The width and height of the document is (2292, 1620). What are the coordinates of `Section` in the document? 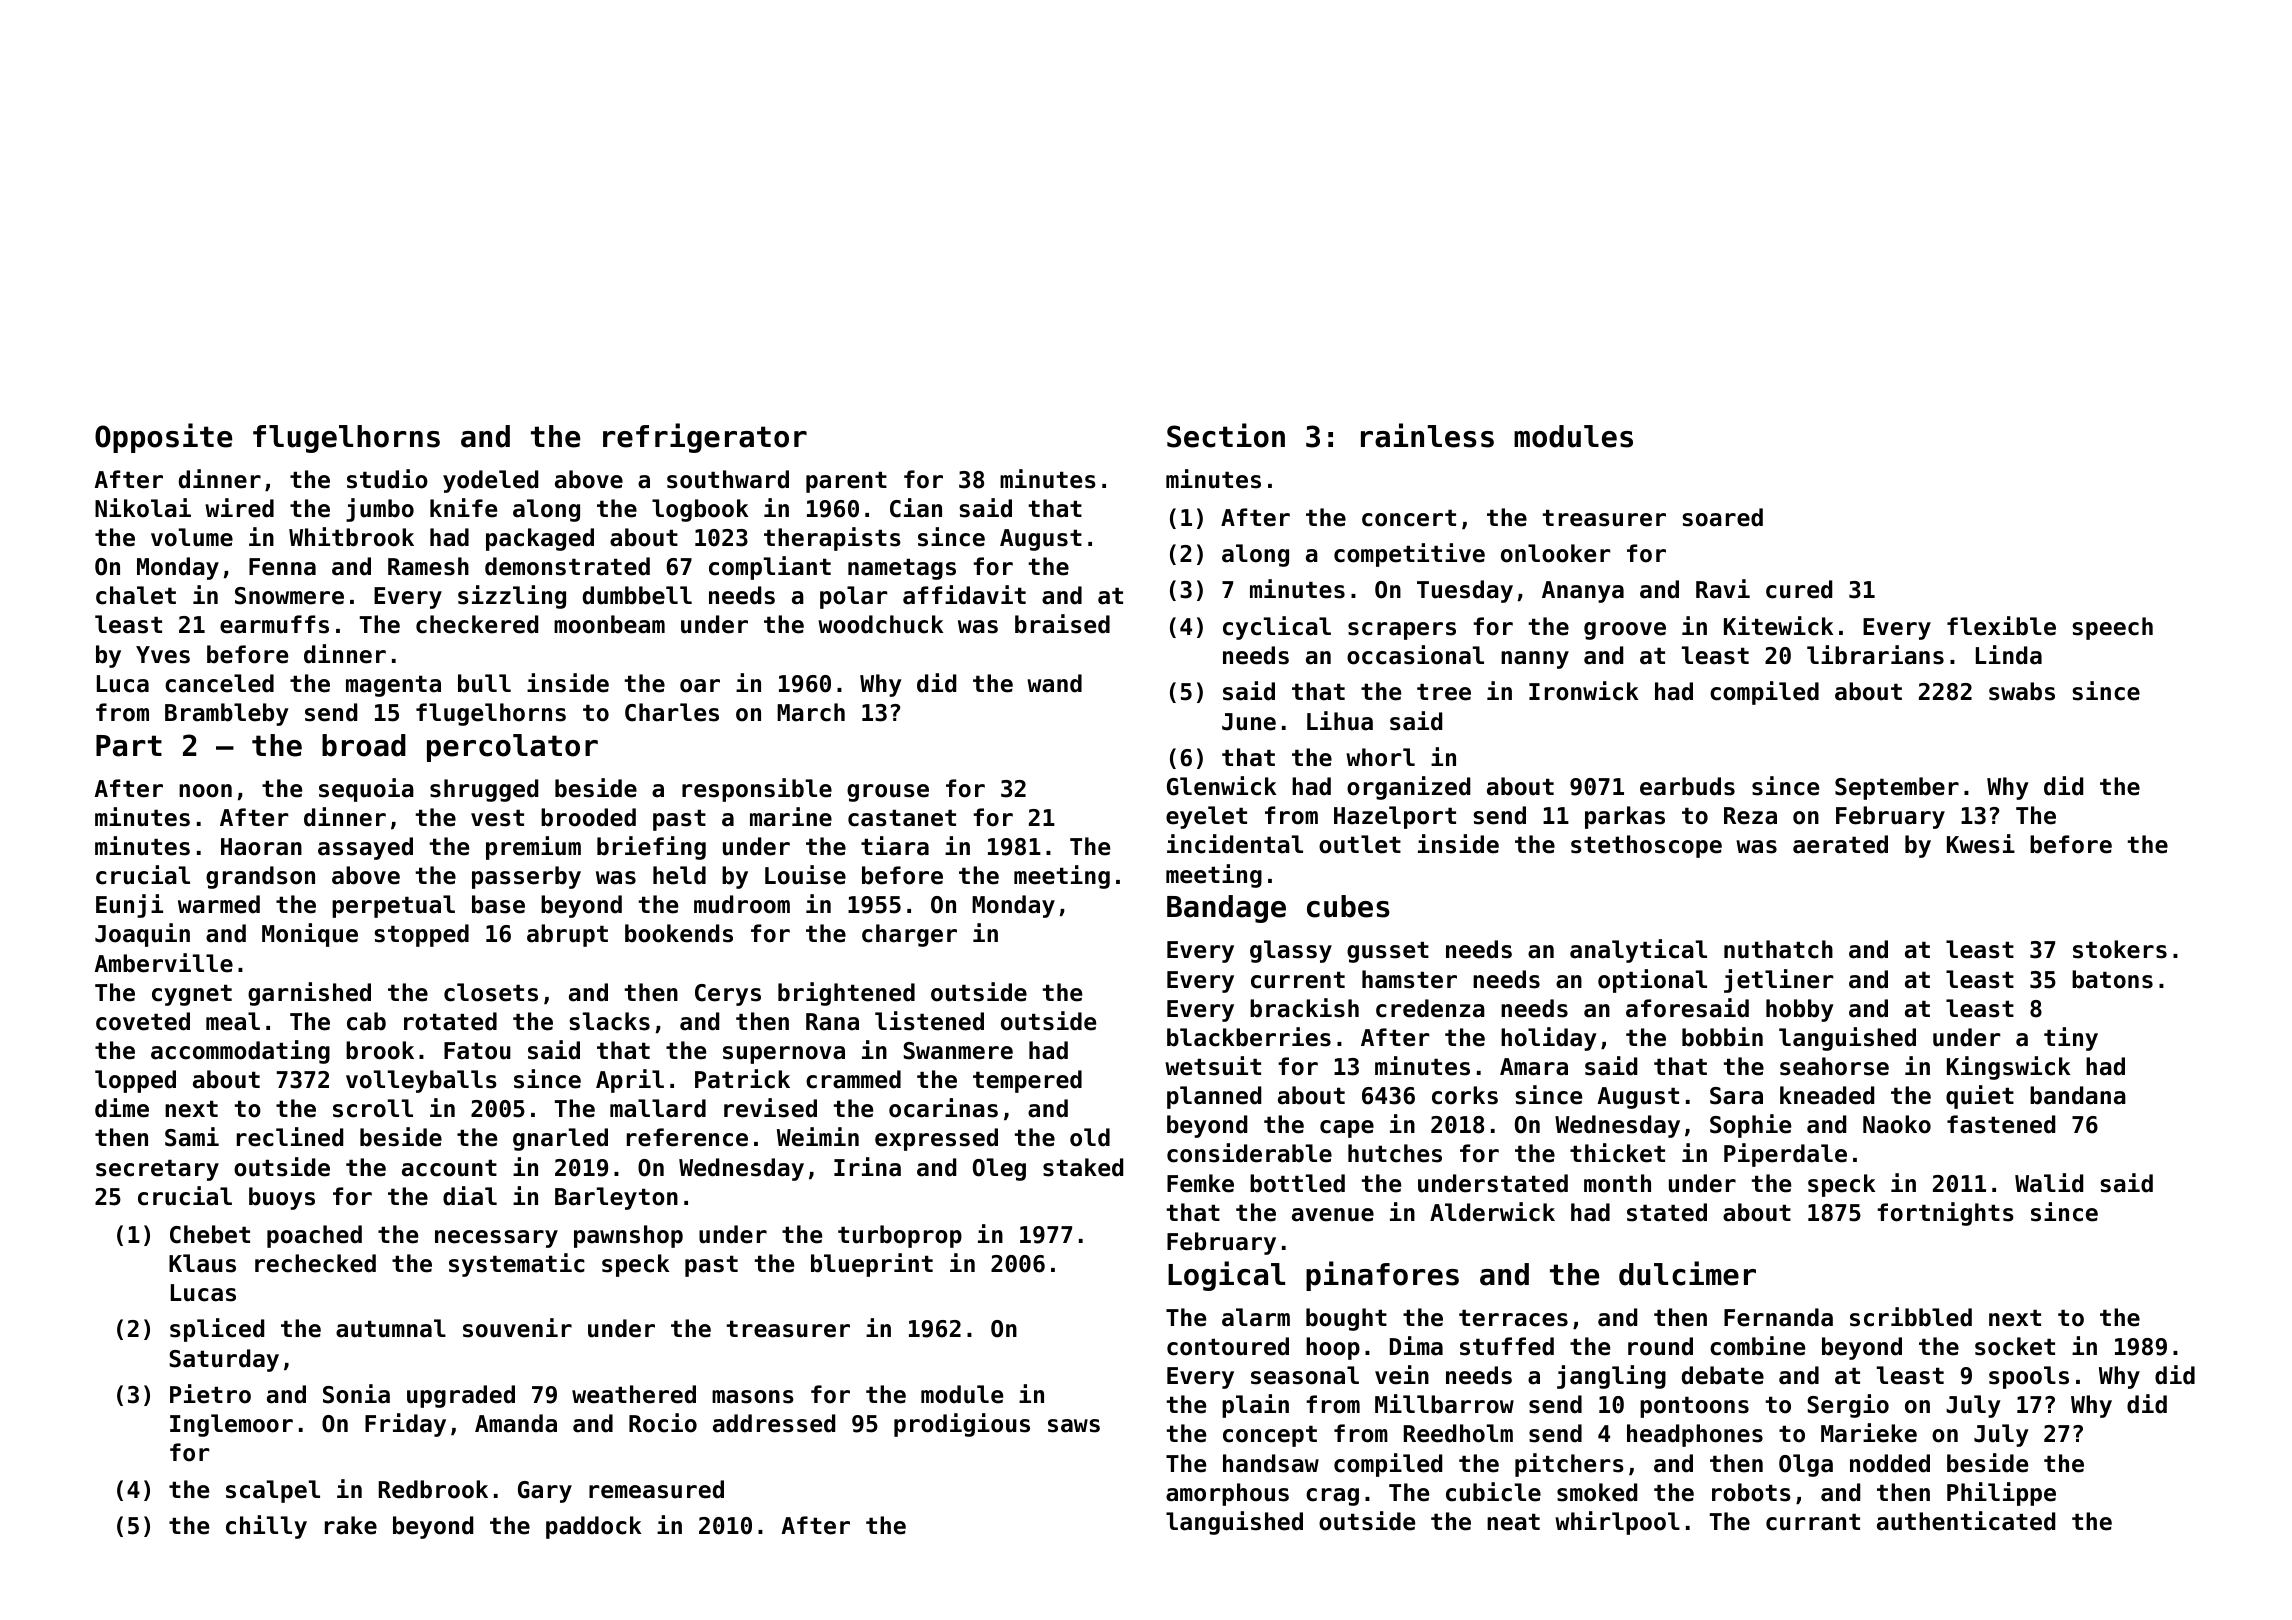 It's located at (1226, 435).
